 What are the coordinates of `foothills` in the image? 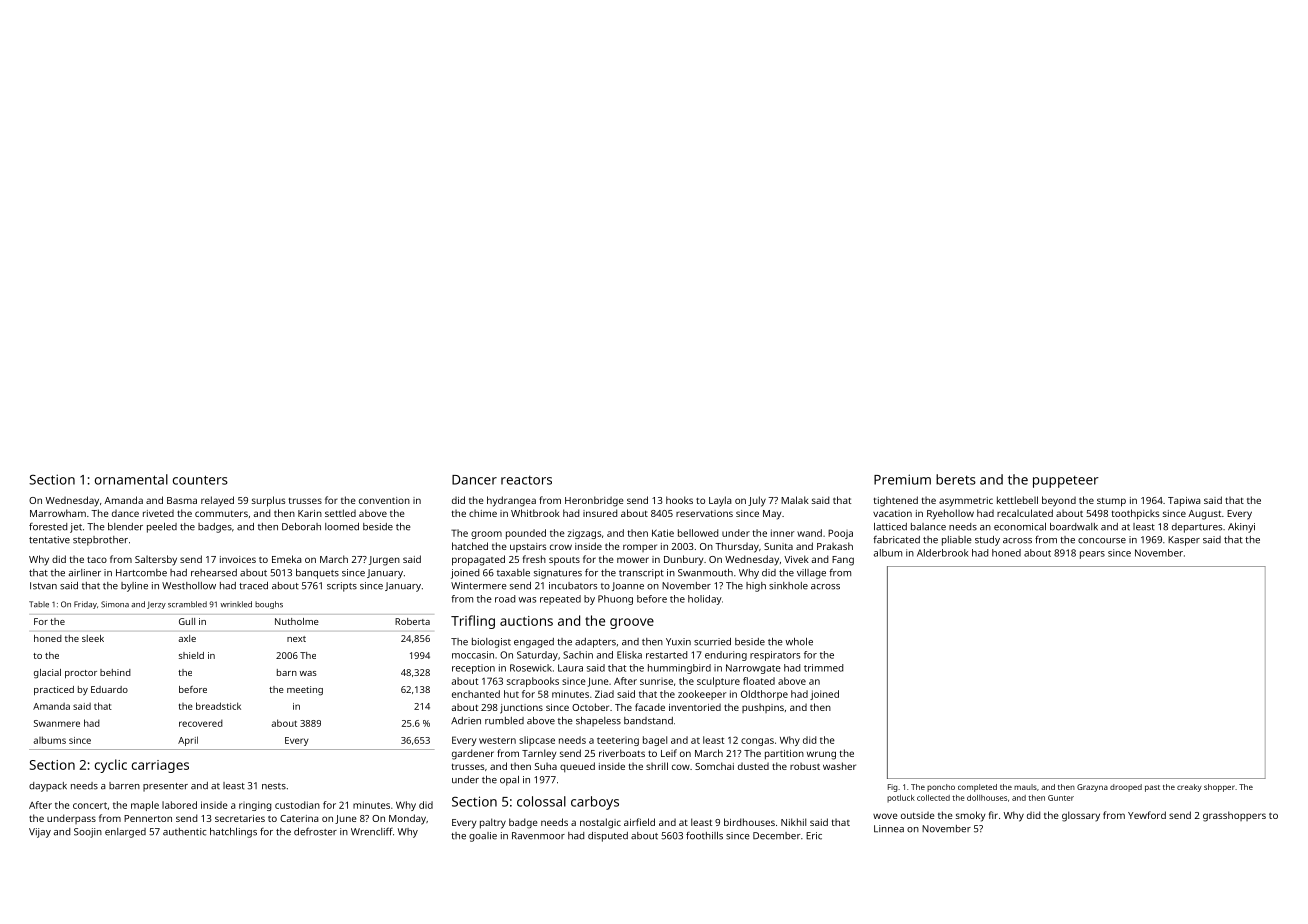 It's located at (704, 836).
